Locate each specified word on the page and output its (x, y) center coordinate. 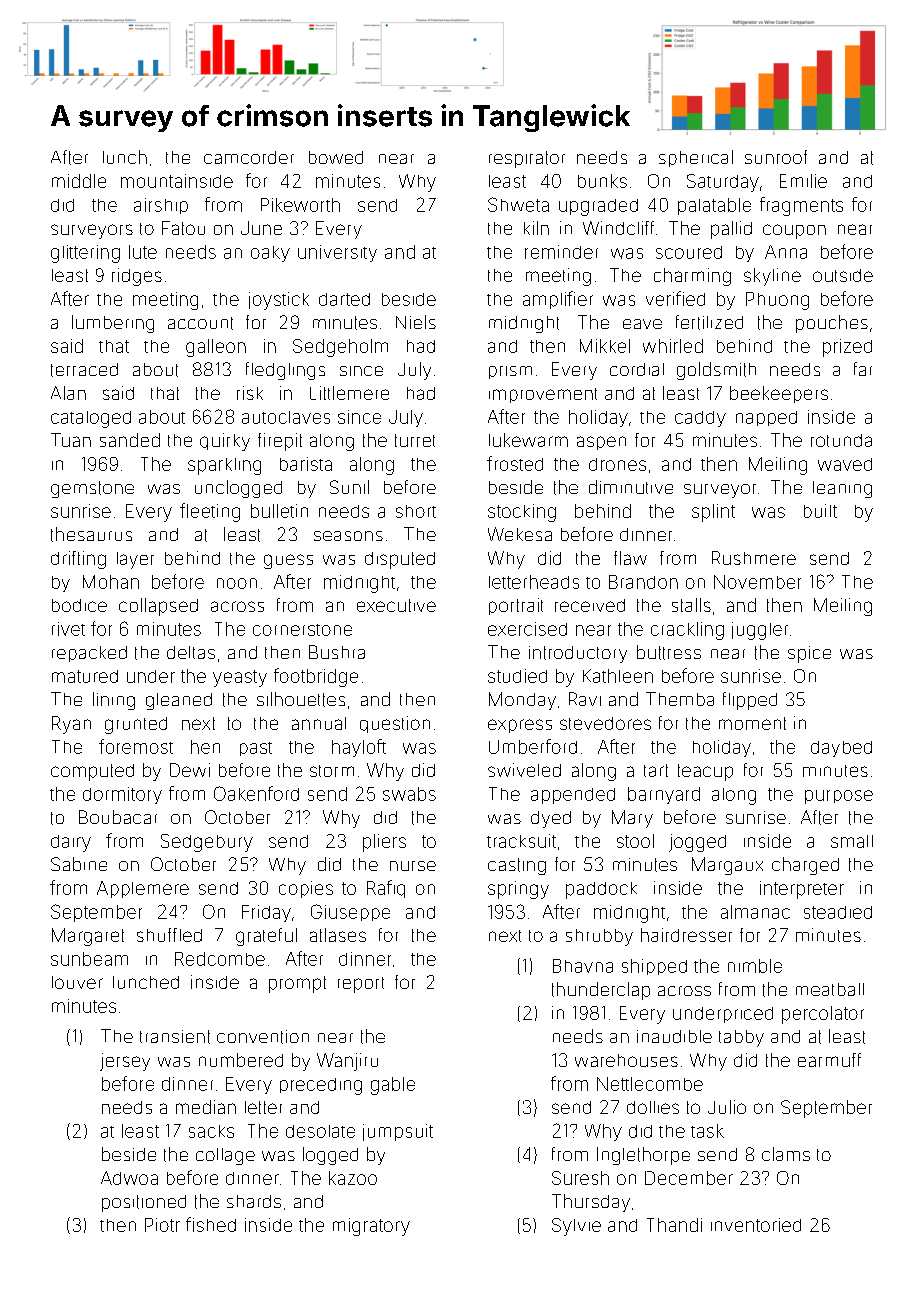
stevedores (605, 723)
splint (713, 513)
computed (92, 772)
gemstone (92, 489)
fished (211, 1224)
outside (843, 275)
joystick (279, 301)
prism (510, 372)
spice (809, 654)
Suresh (580, 1178)
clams (786, 1154)
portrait (516, 606)
